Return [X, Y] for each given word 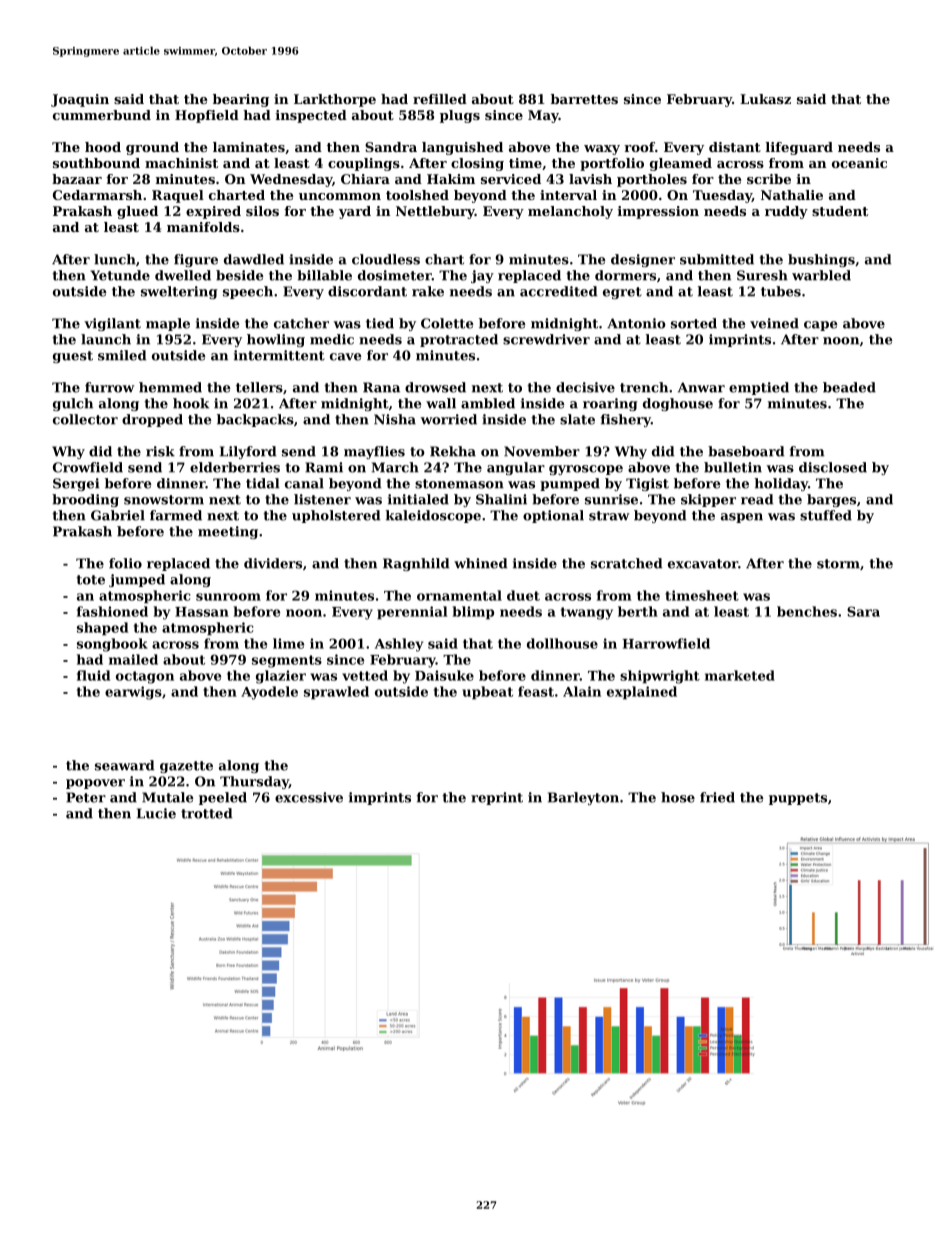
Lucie [156, 813]
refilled [440, 99]
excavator [703, 564]
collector [85, 419]
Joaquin [80, 100]
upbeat [487, 693]
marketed [740, 675]
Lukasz [765, 99]
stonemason [459, 484]
